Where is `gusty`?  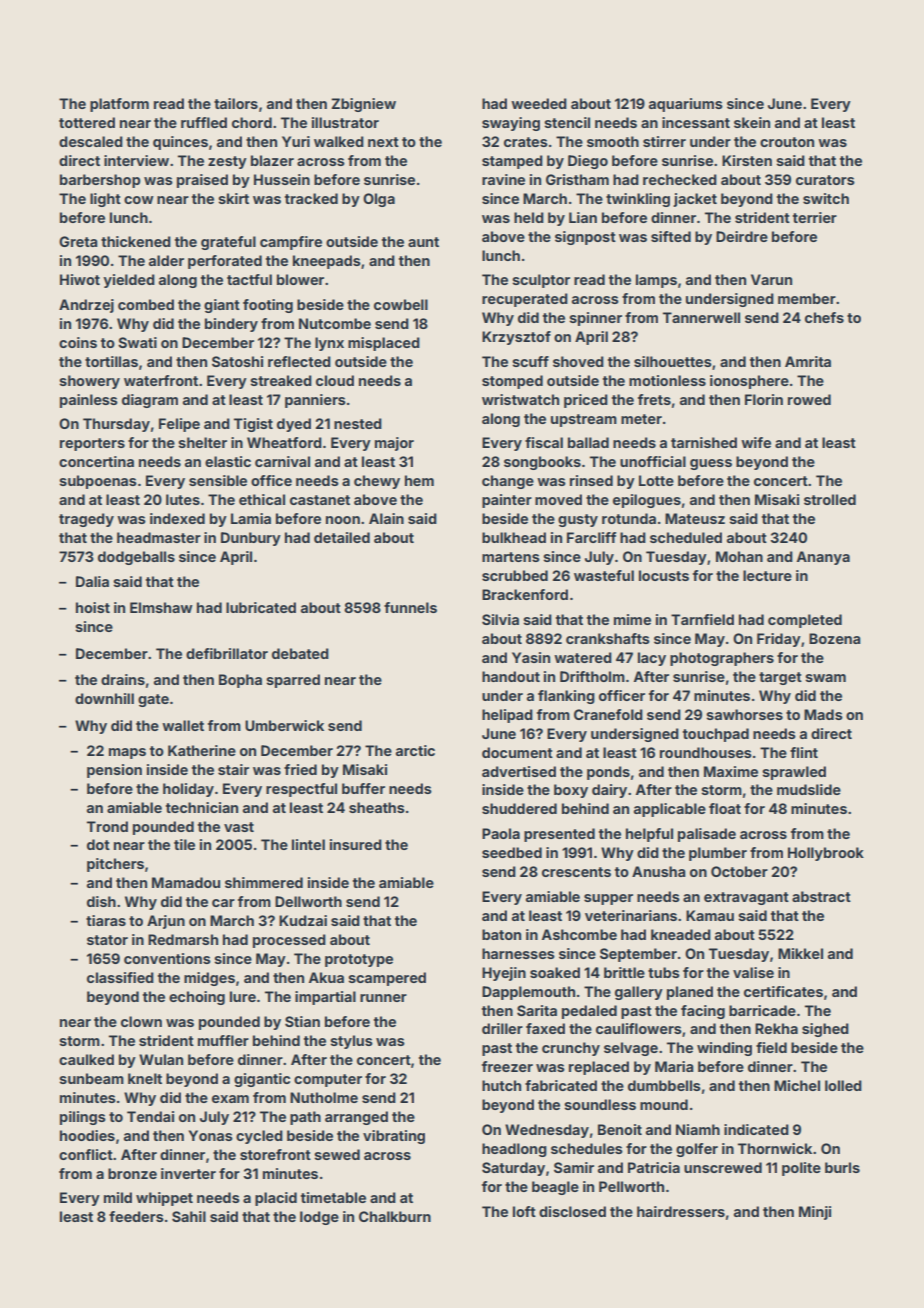 gusty is located at coordinates (578, 520).
